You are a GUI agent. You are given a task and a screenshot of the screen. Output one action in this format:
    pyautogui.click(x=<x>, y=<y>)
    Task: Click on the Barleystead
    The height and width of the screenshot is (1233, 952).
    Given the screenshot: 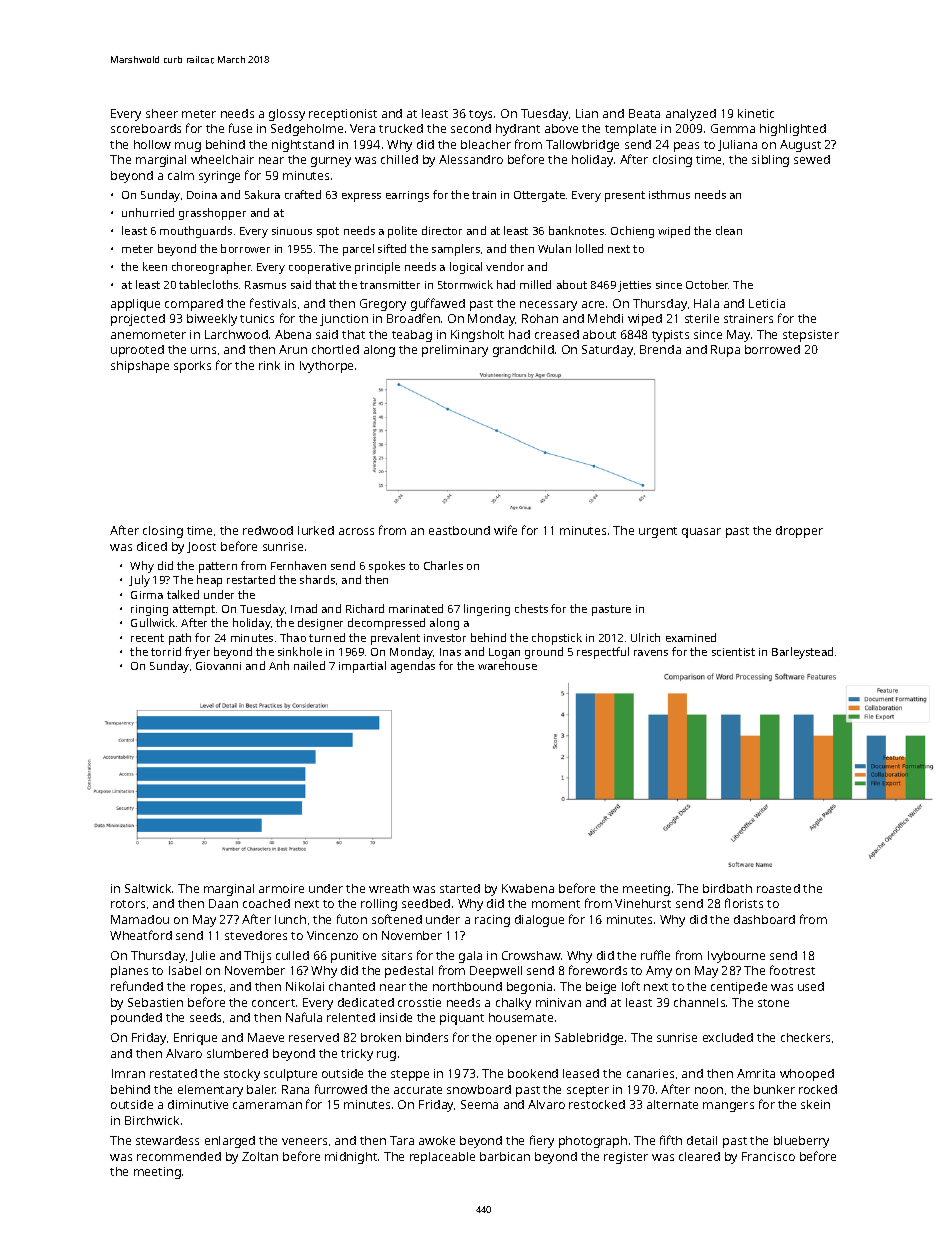 What is the action you would take?
    pyautogui.click(x=802, y=653)
